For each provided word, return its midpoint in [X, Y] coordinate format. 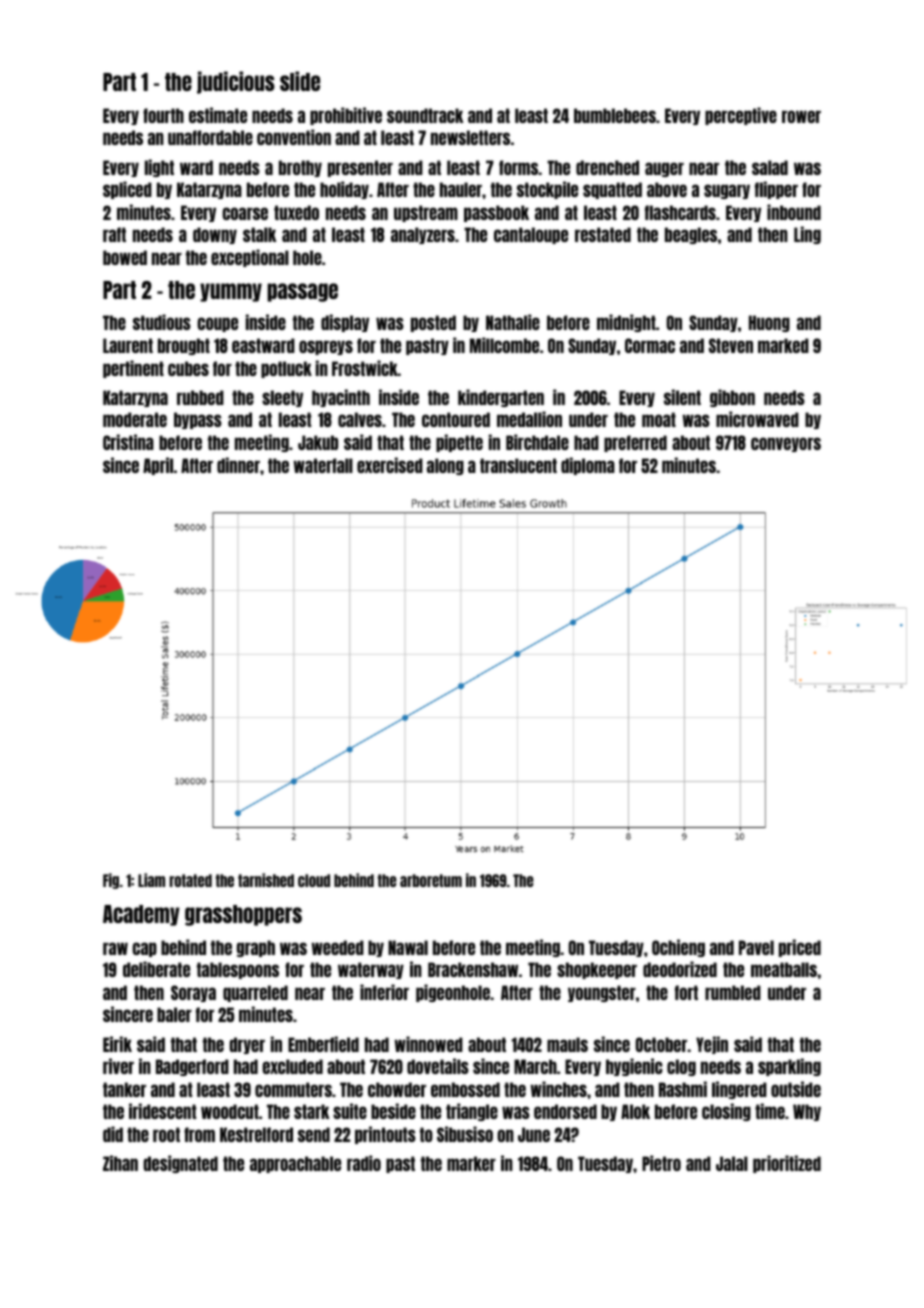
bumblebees [615, 115]
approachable [295, 1164]
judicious [236, 82]
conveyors [786, 444]
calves [360, 419]
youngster [602, 993]
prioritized [787, 1164]
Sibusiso [465, 1134]
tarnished [266, 880]
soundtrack [425, 115]
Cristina [128, 442]
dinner [238, 465]
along [445, 466]
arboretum [431, 880]
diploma [588, 466]
